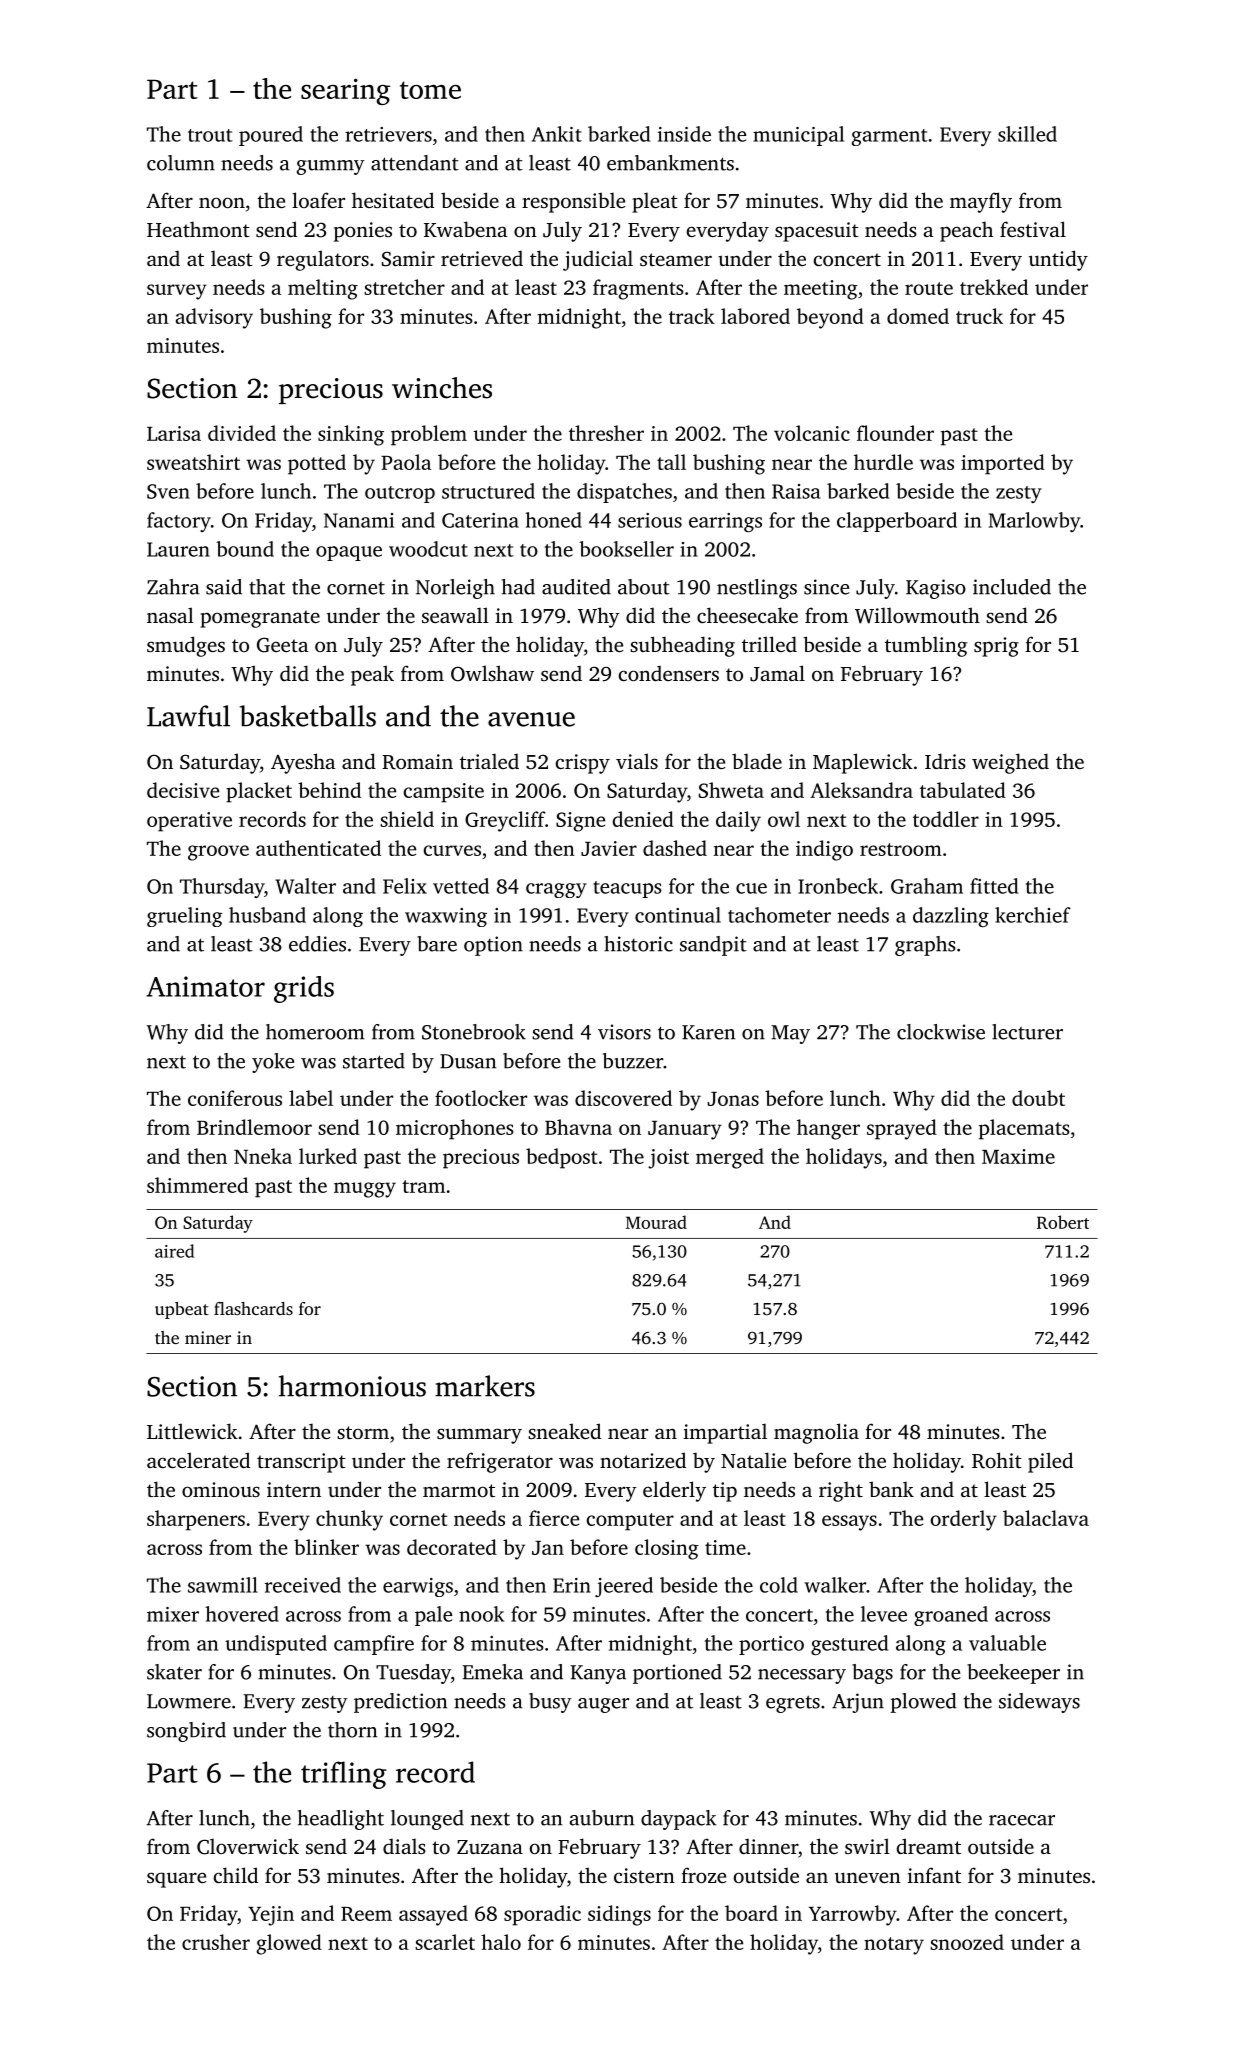 The height and width of the screenshot is (2049, 1244). I want to click on sidings, so click(619, 1915).
